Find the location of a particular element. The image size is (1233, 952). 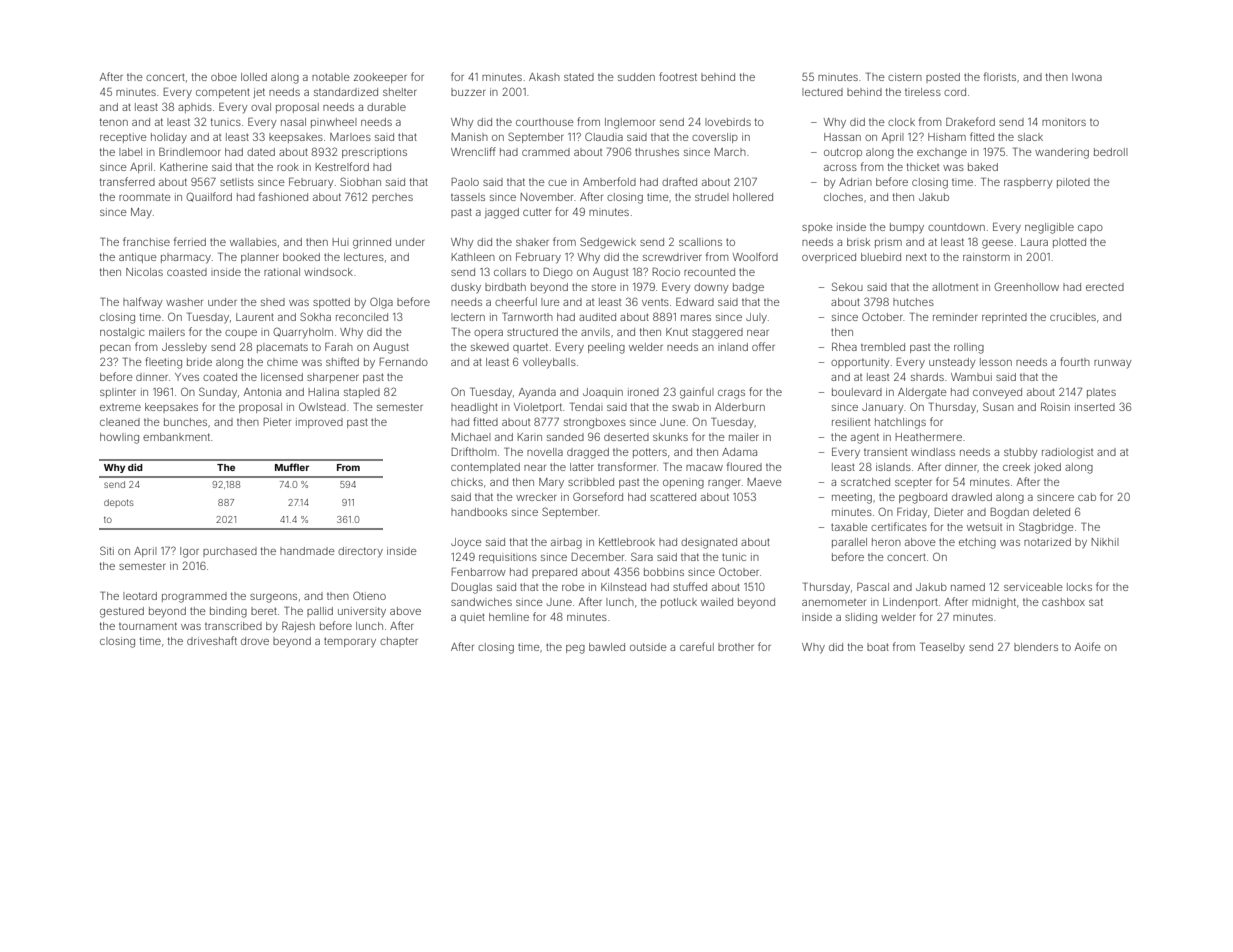

howling is located at coordinates (119, 438).
